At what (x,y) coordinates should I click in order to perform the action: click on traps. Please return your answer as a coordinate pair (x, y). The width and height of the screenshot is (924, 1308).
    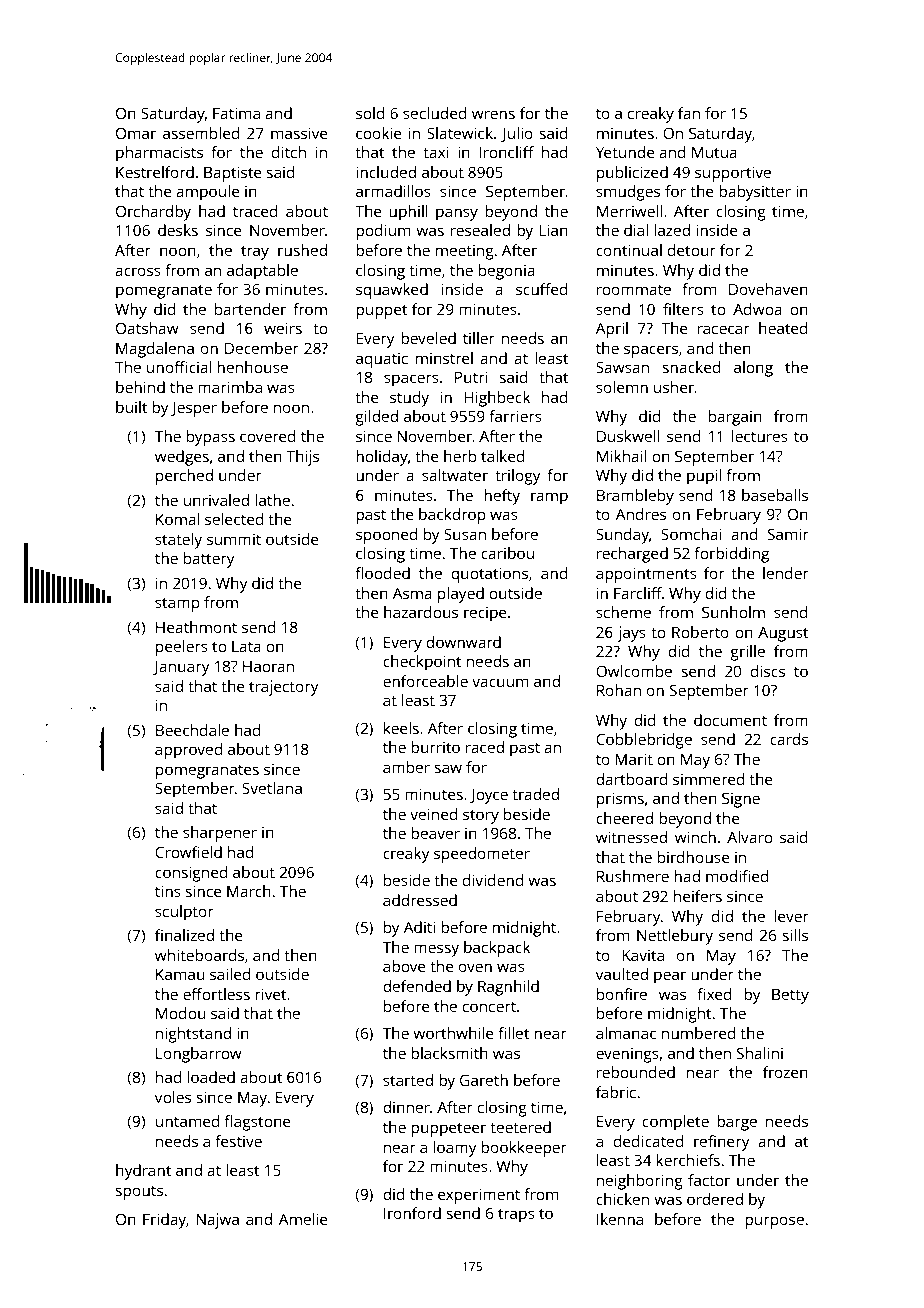
    Looking at the image, I should click on (516, 1216).
